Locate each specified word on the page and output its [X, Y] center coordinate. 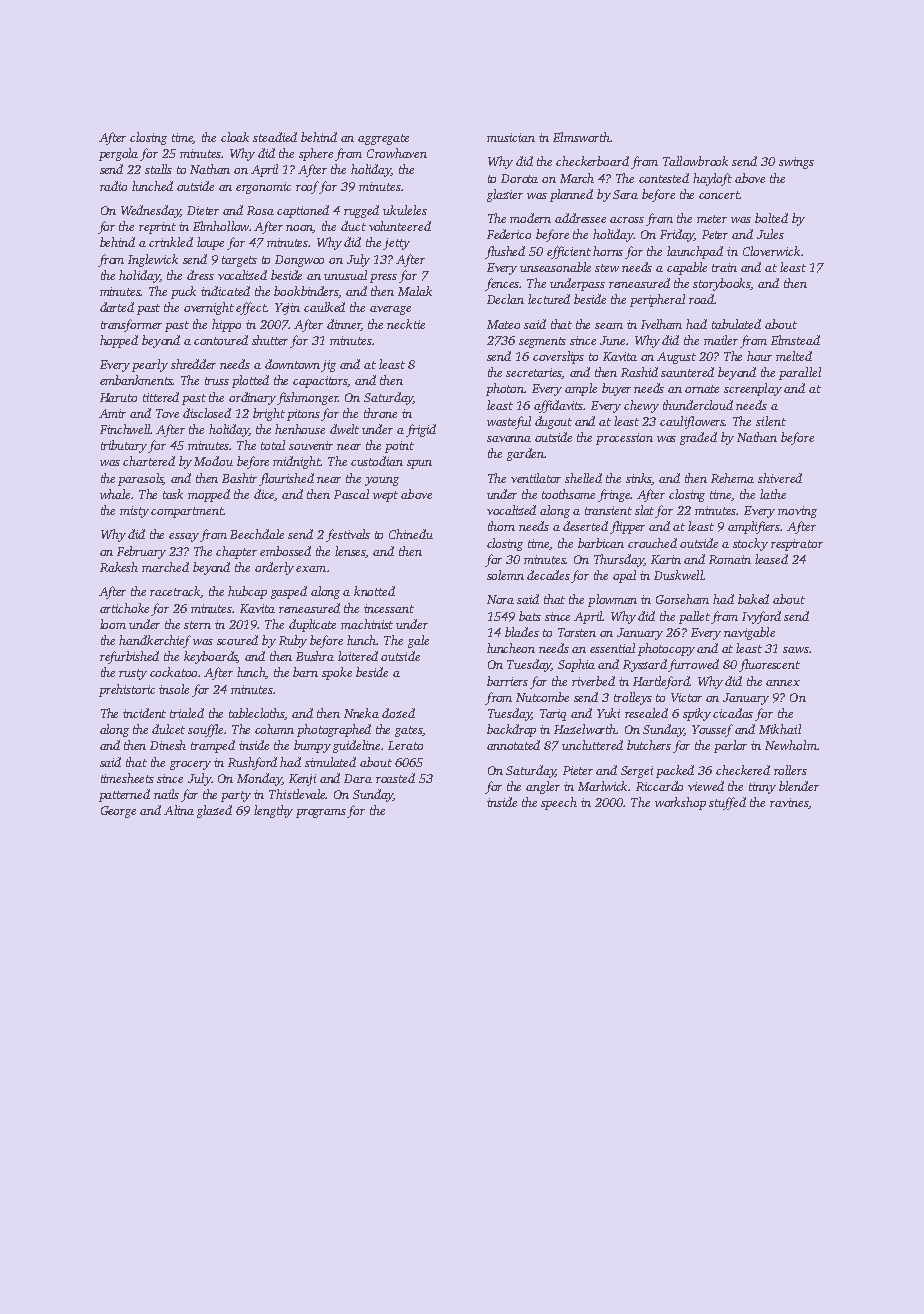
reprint [157, 228]
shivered [780, 478]
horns [608, 251]
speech [559, 803]
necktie [406, 324]
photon [505, 389]
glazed [214, 811]
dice [264, 495]
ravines [789, 802]
